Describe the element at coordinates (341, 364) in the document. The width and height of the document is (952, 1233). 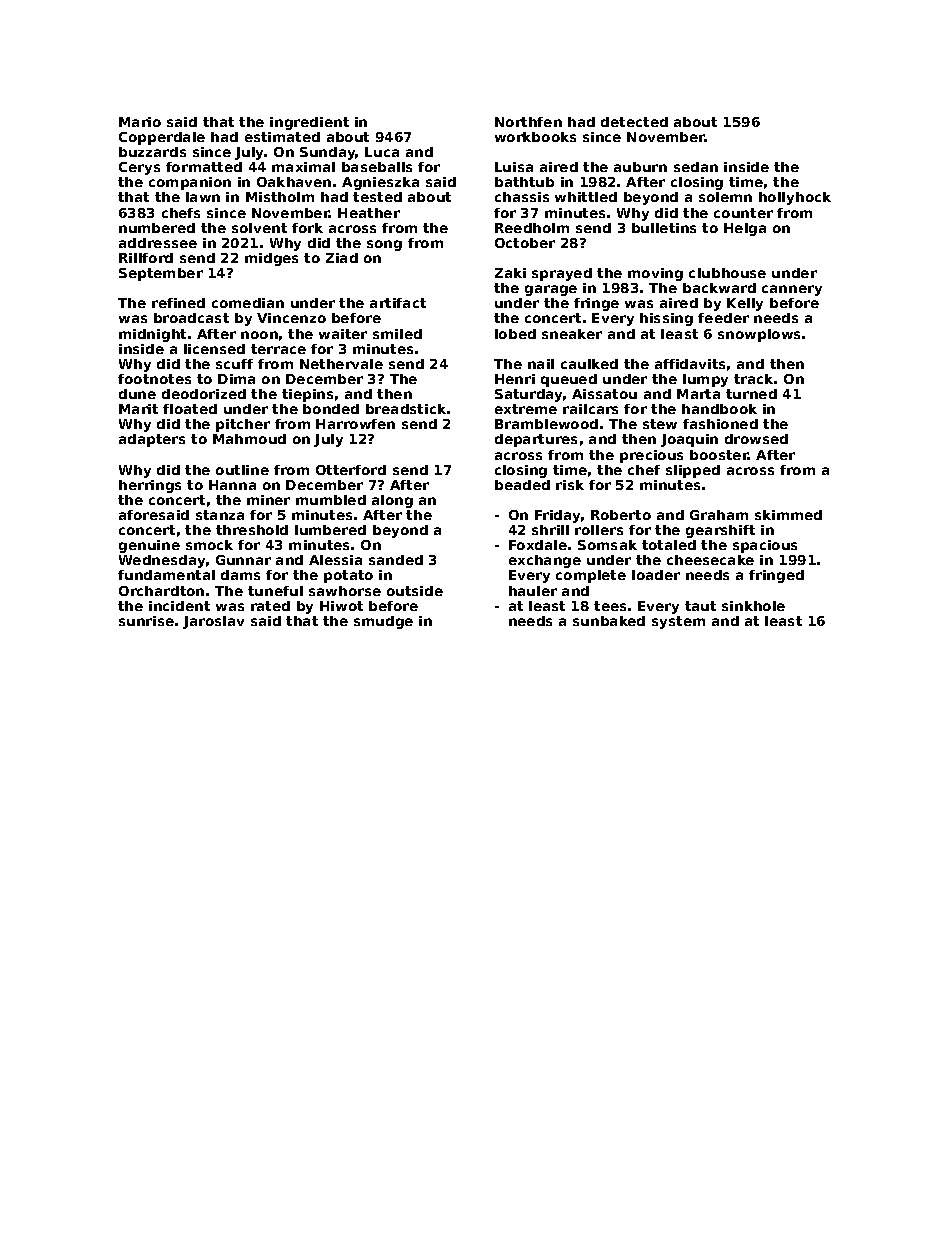
I see `Nethervale` at that location.
